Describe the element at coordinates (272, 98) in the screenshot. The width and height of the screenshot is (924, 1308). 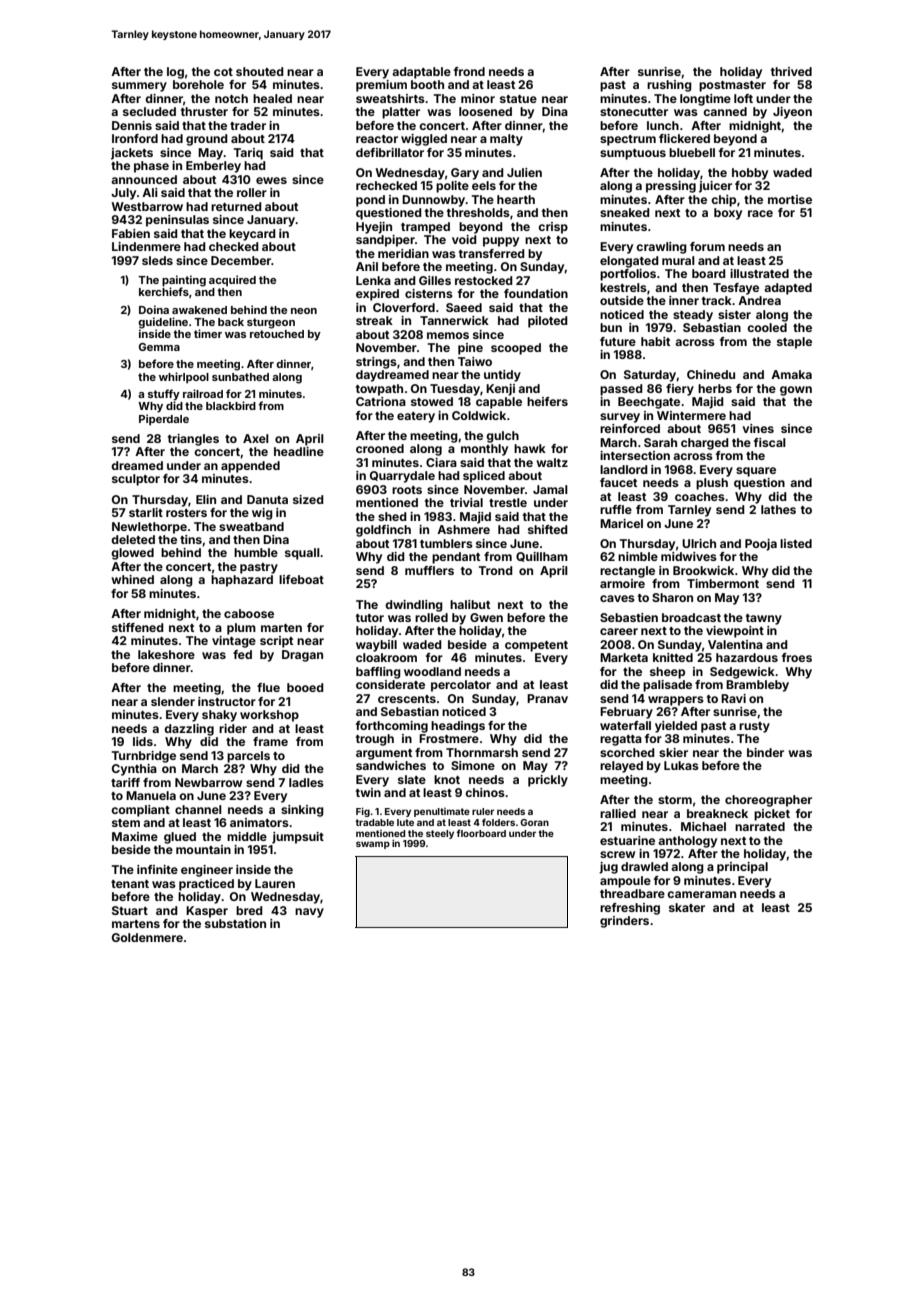
I see `healed` at that location.
